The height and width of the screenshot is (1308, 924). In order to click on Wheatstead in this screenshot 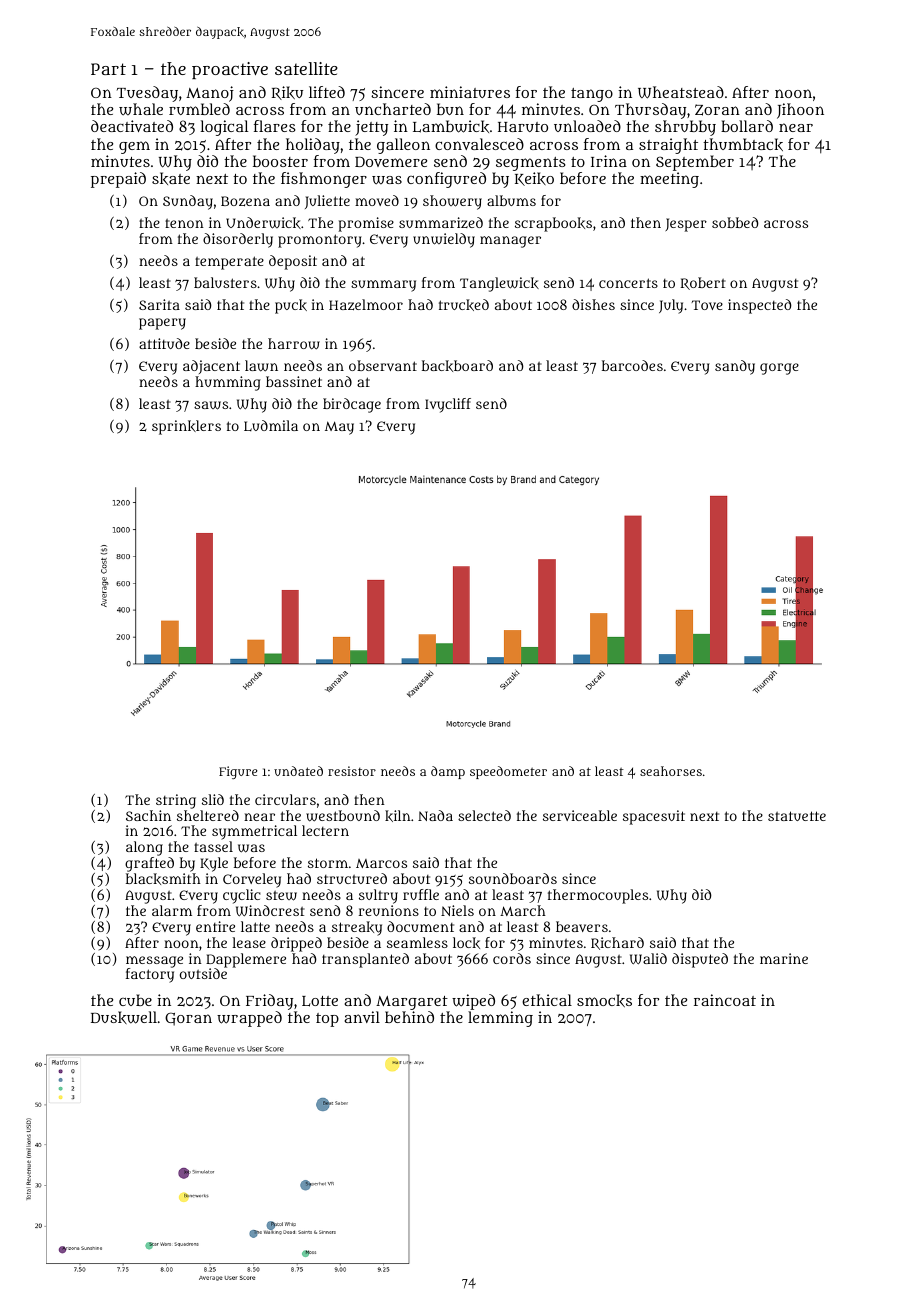, I will do `click(681, 92)`.
